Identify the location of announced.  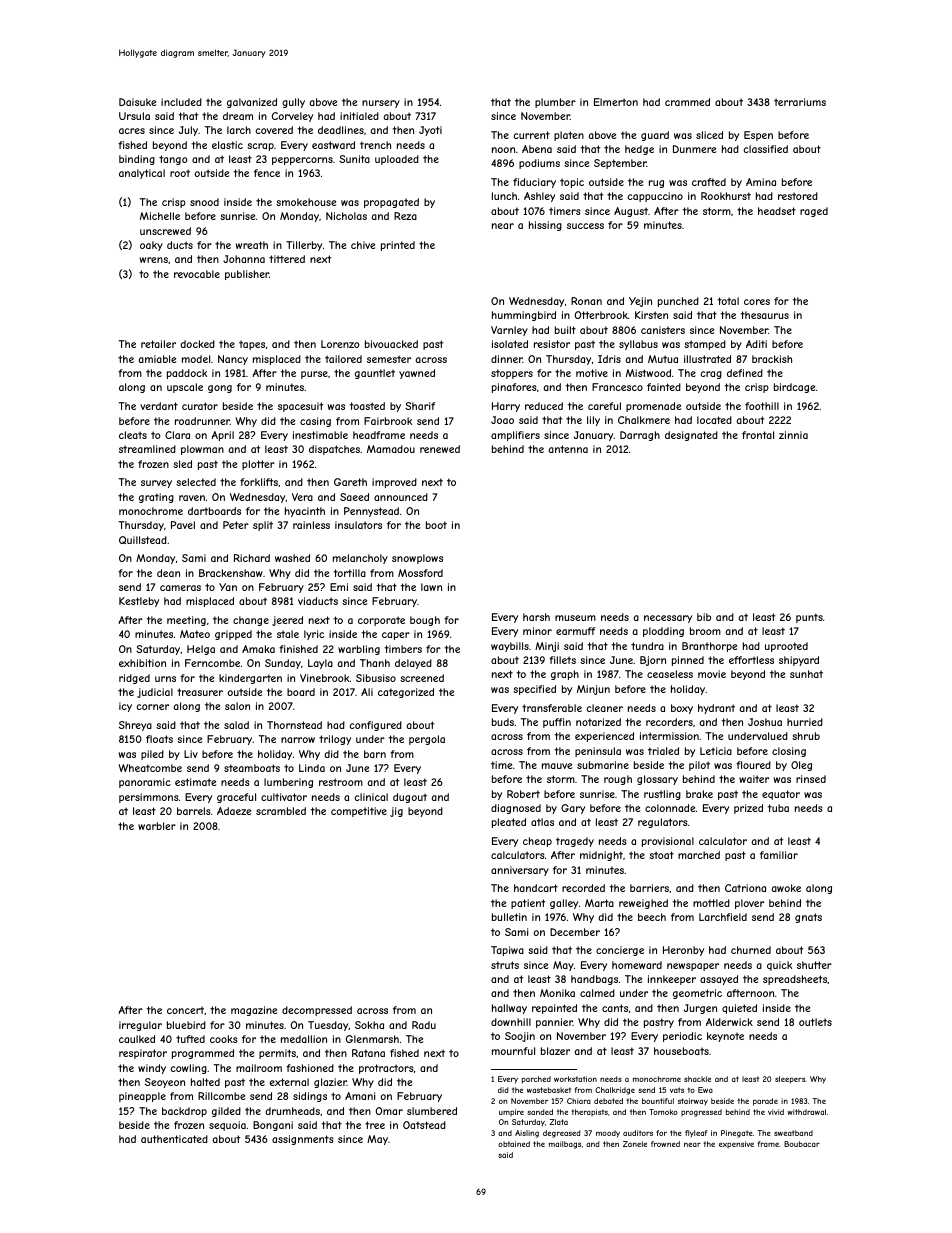
(401, 497).
